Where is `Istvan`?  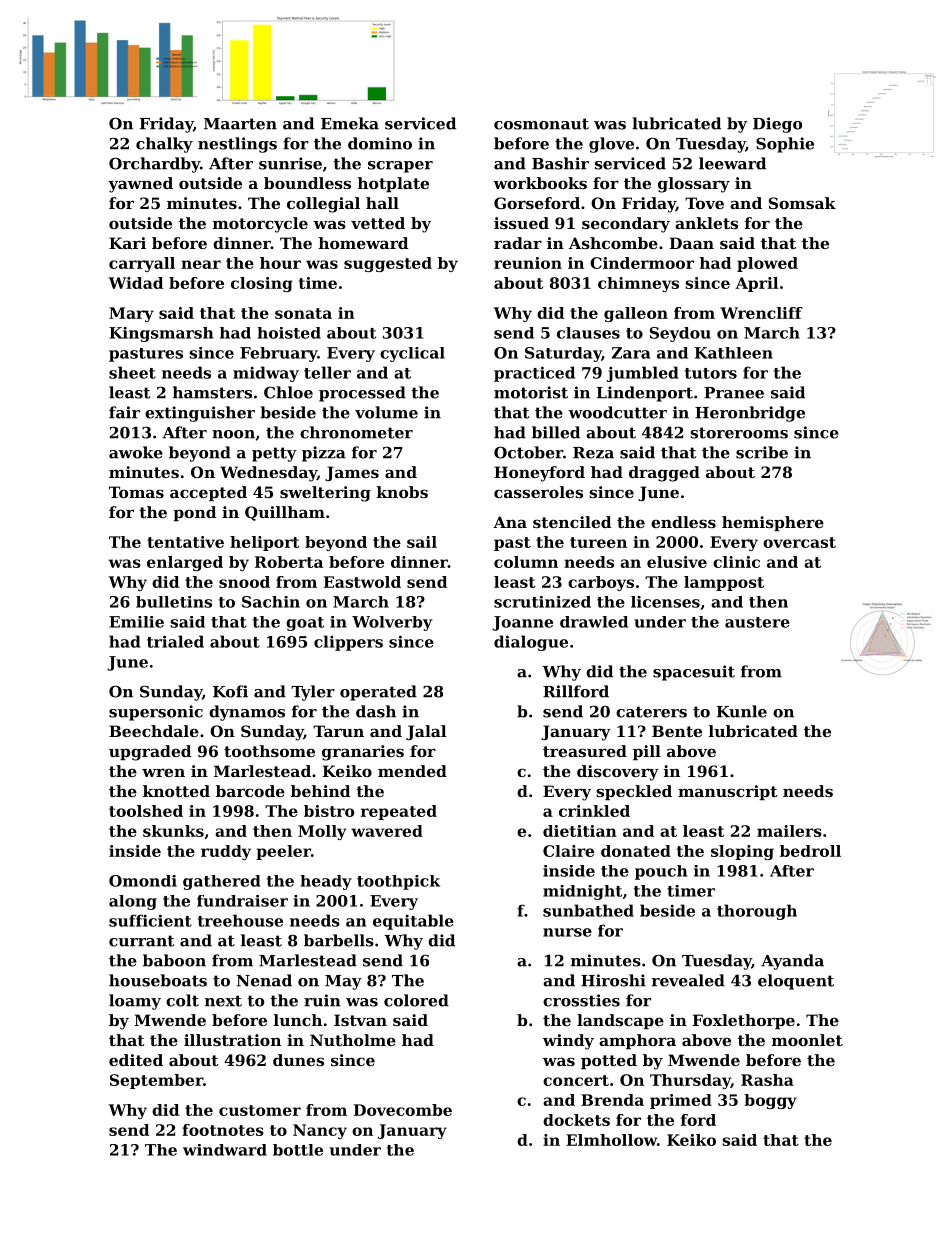 Istvan is located at coordinates (360, 1020).
